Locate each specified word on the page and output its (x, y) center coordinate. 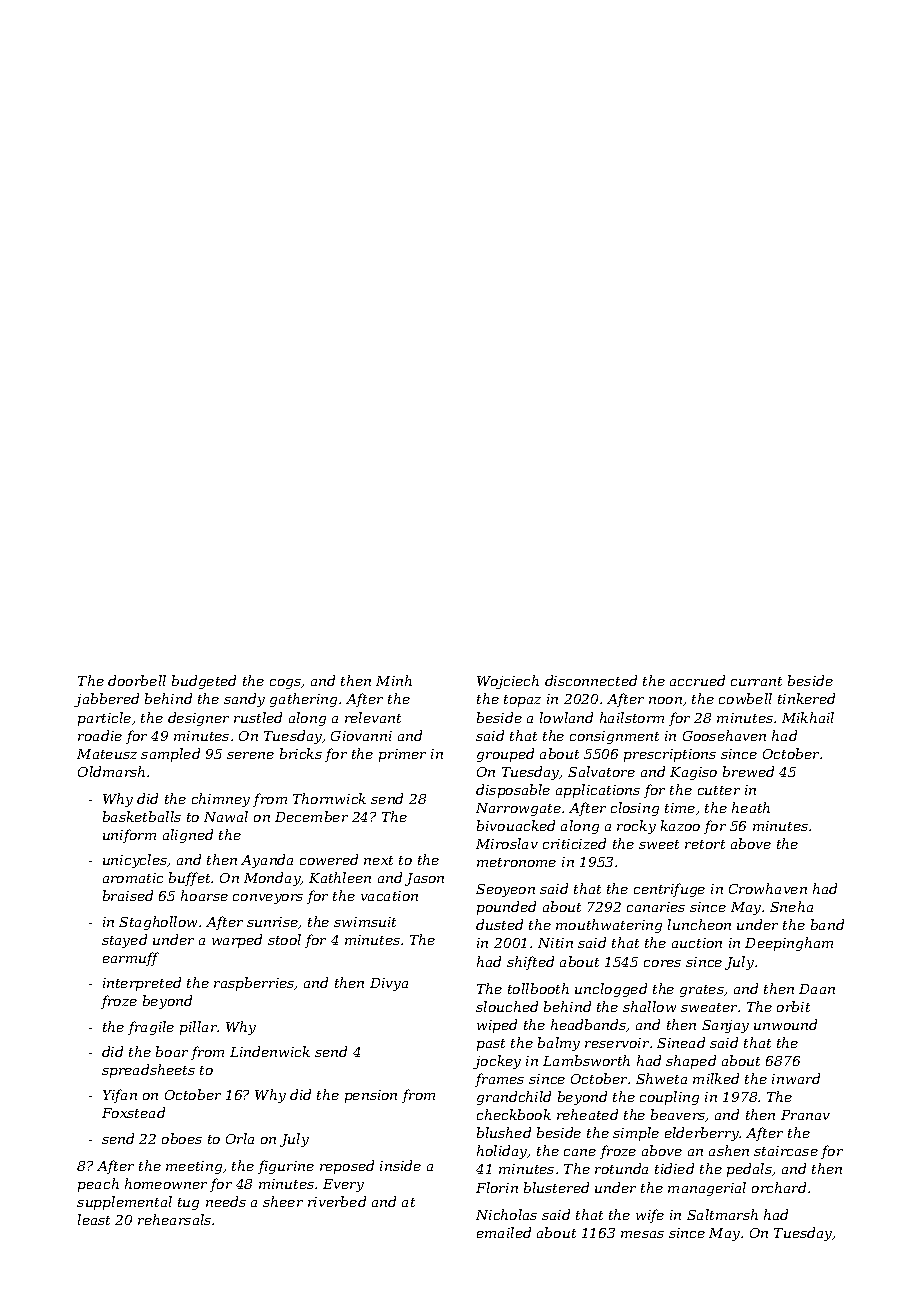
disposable (513, 791)
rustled (258, 717)
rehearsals (174, 1219)
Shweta (661, 1078)
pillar (199, 1028)
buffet (189, 879)
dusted (499, 924)
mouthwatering (609, 926)
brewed (748, 771)
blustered (556, 1187)
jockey (497, 1062)
